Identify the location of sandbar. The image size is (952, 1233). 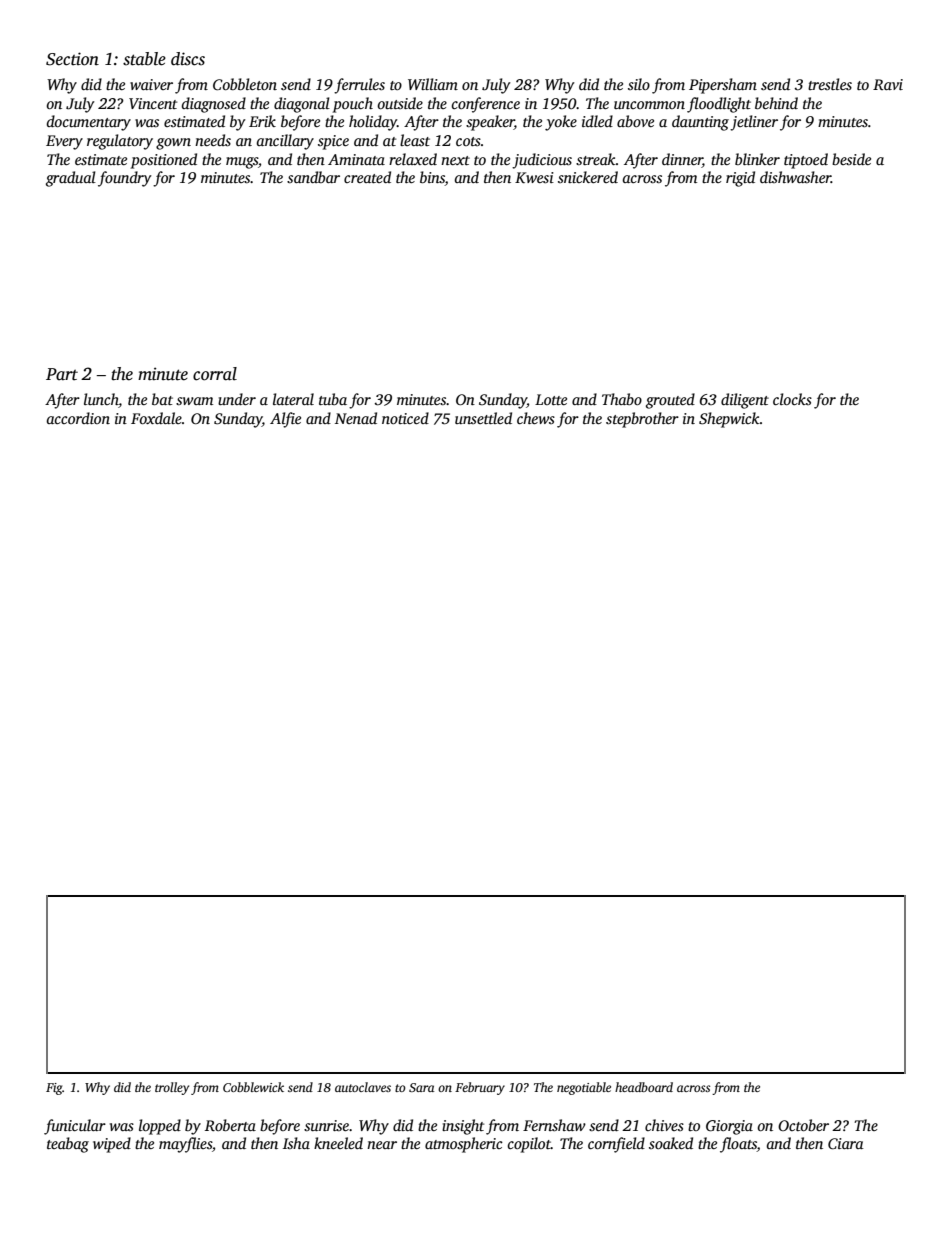
(313, 177).
